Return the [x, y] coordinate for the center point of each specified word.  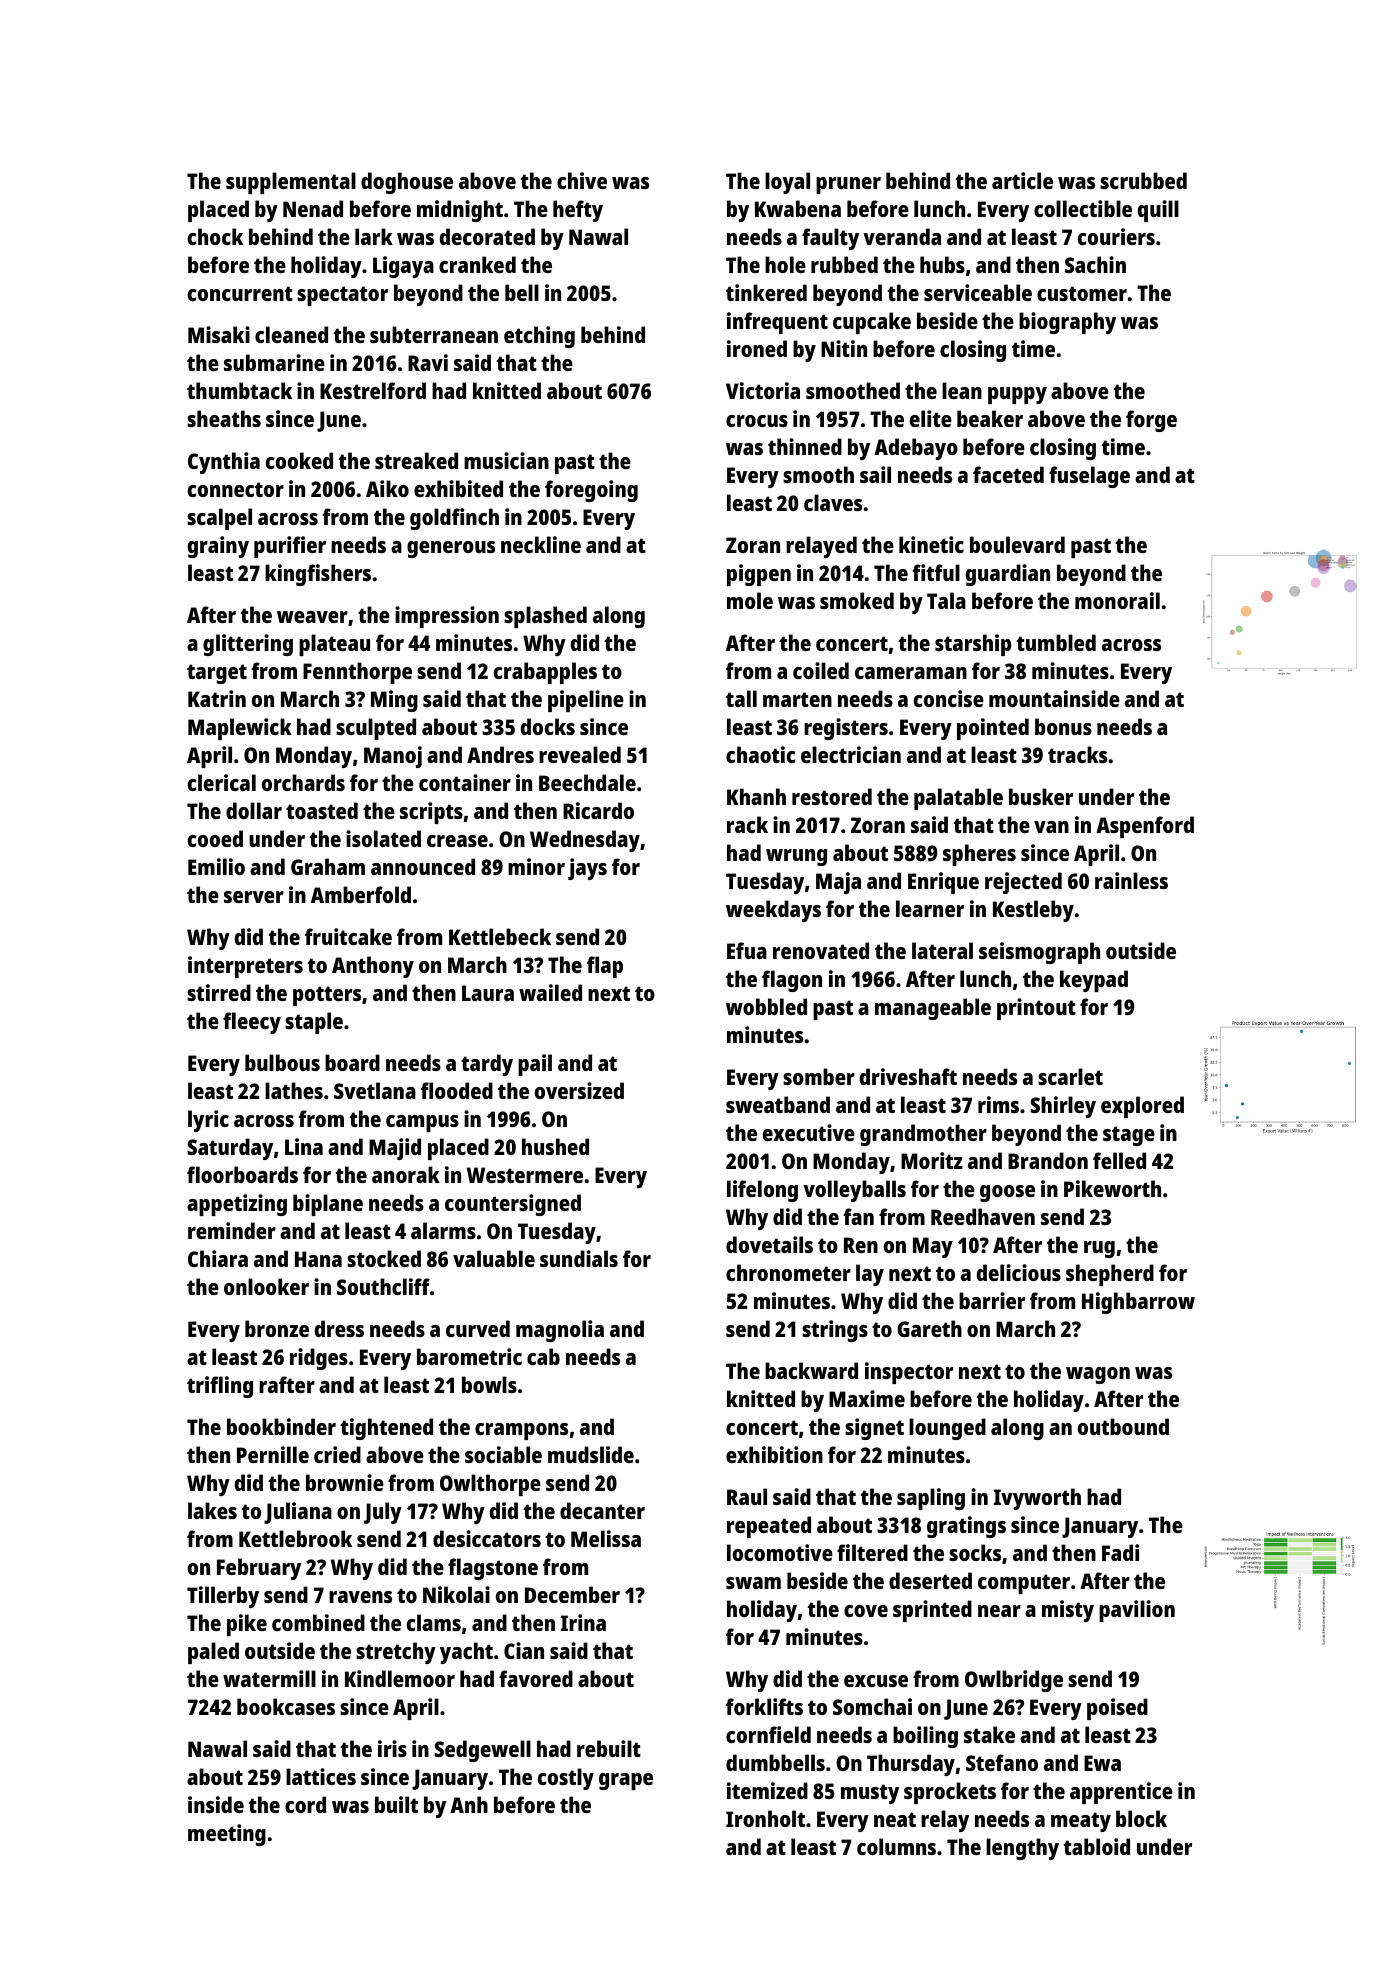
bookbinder [281, 1426]
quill [1158, 211]
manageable [933, 1009]
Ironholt [765, 1818]
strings [835, 1331]
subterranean [434, 334]
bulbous [282, 1062]
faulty [830, 239]
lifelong [762, 1191]
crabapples [545, 673]
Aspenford [1145, 827]
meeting [227, 1835]
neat [895, 1819]
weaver [312, 617]
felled [1119, 1160]
